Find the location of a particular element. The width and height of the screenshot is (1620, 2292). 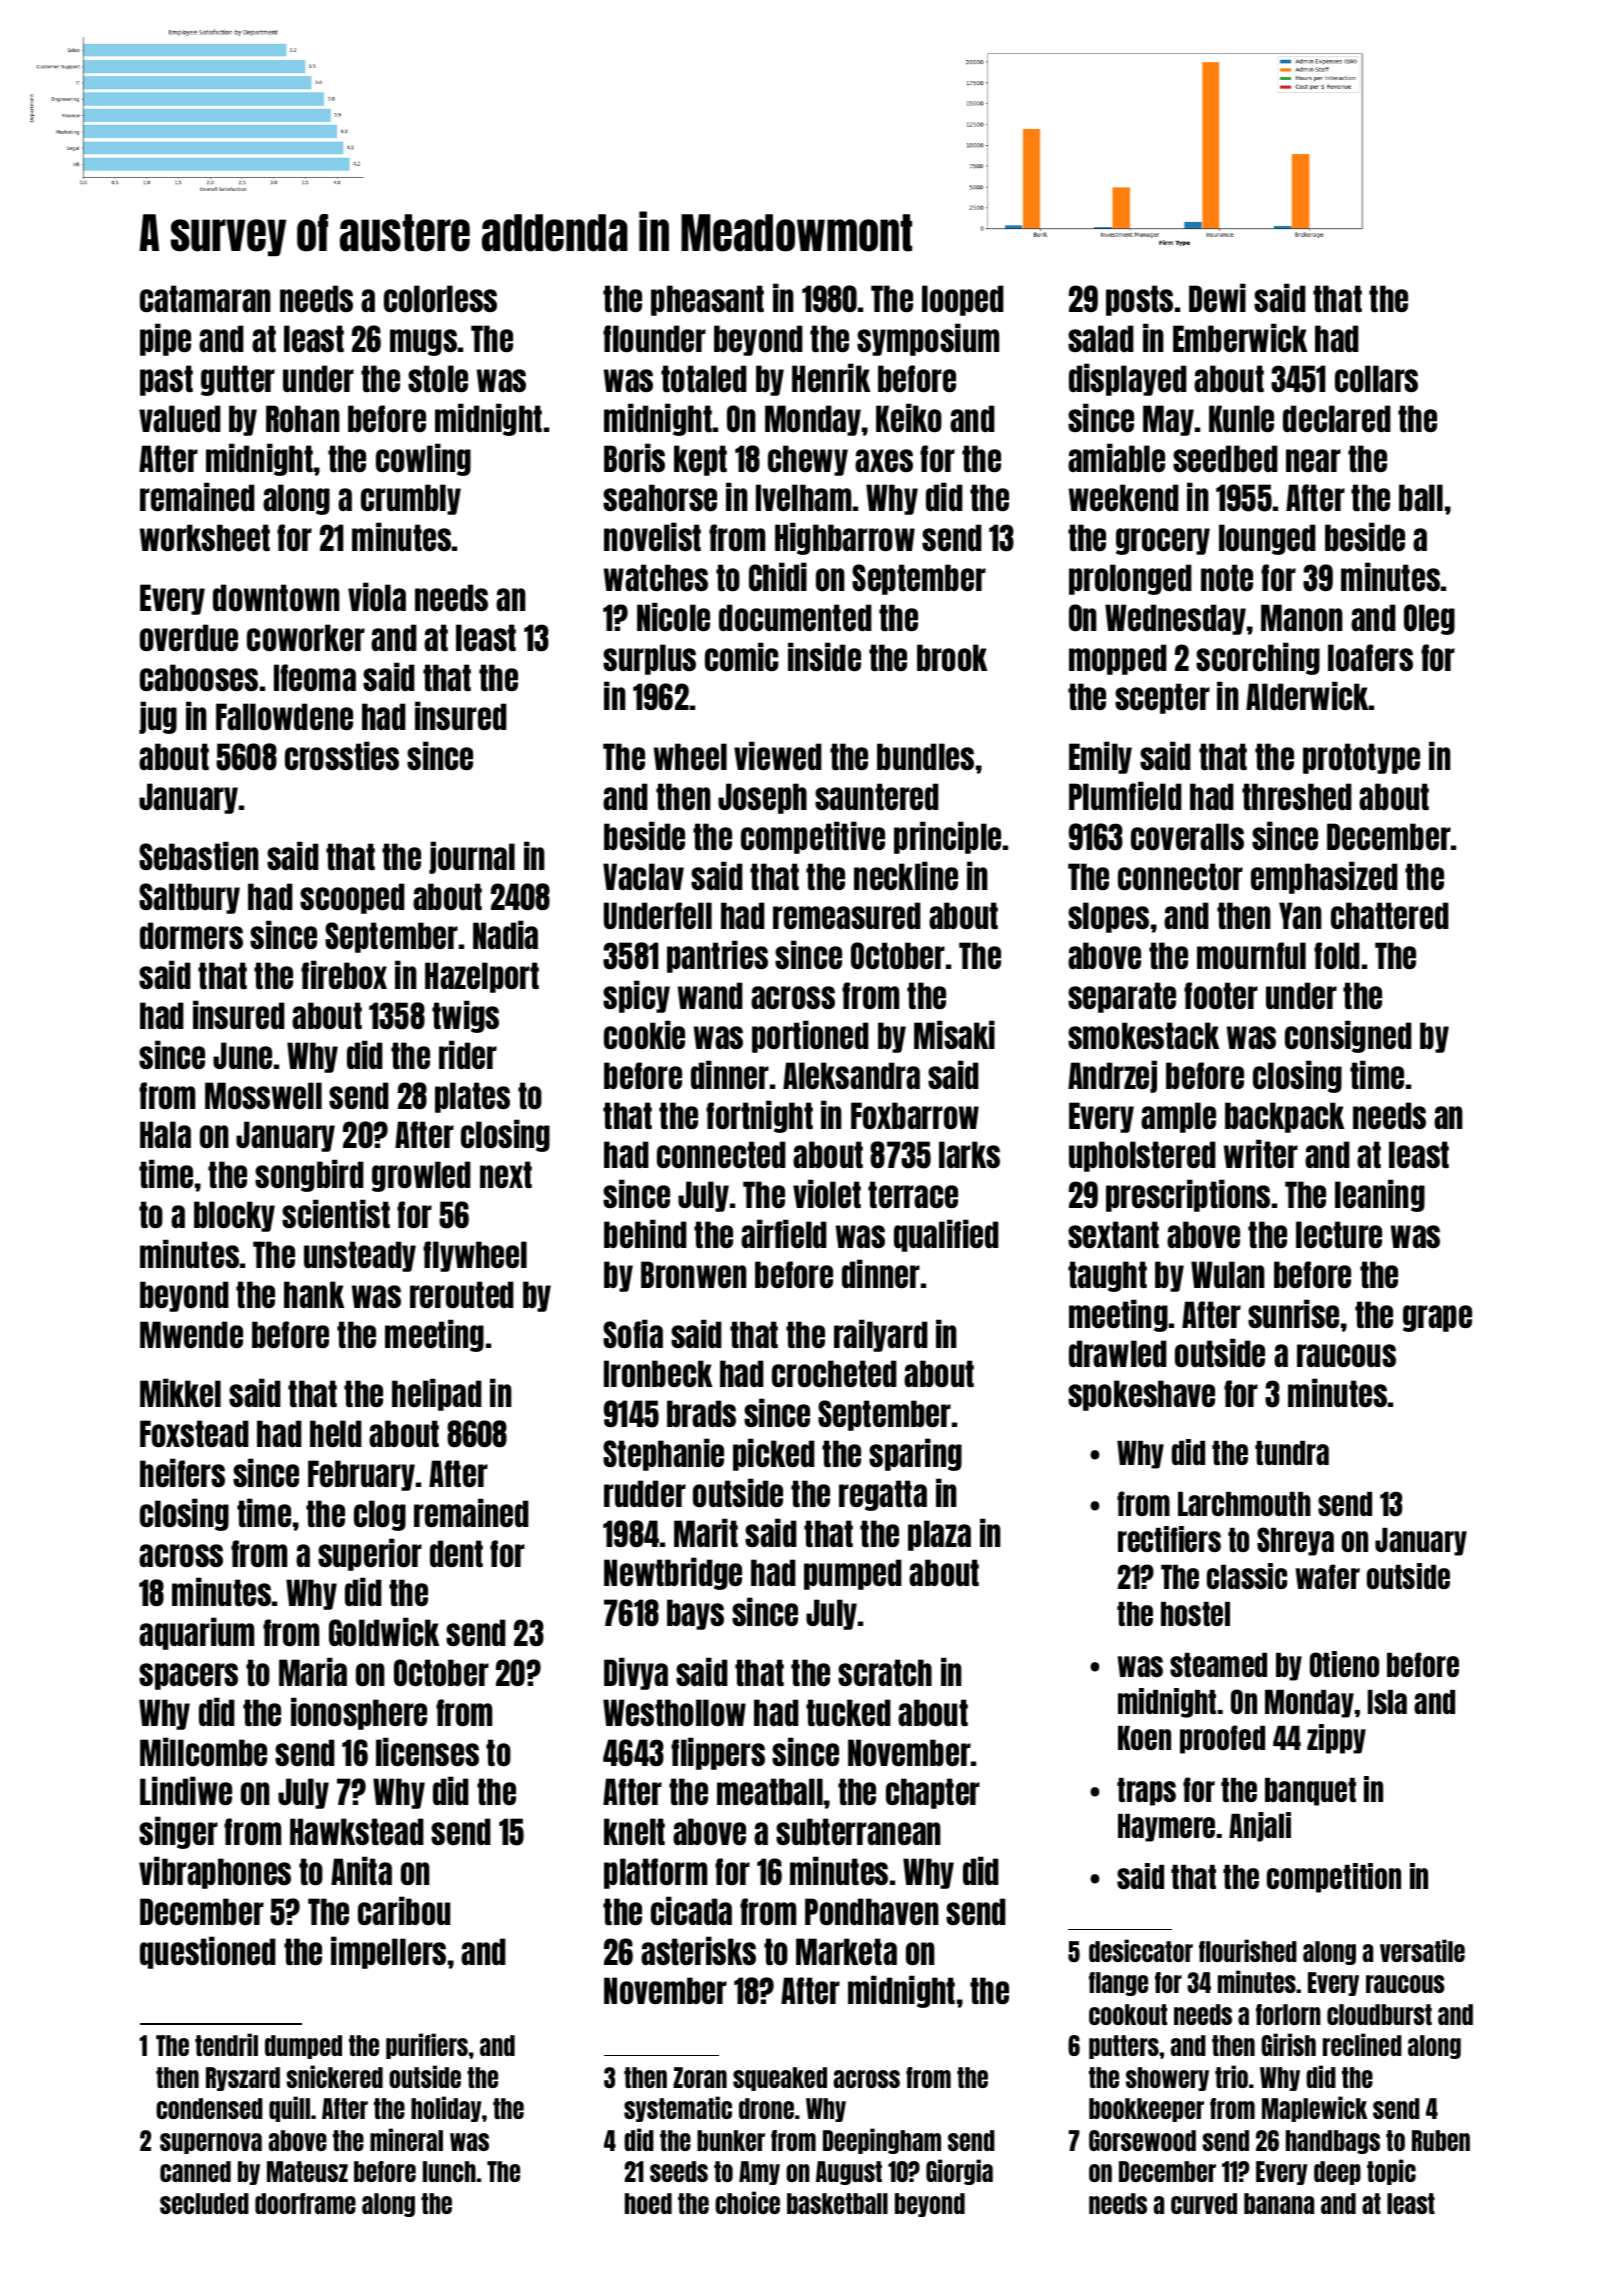

brook is located at coordinates (952, 657).
